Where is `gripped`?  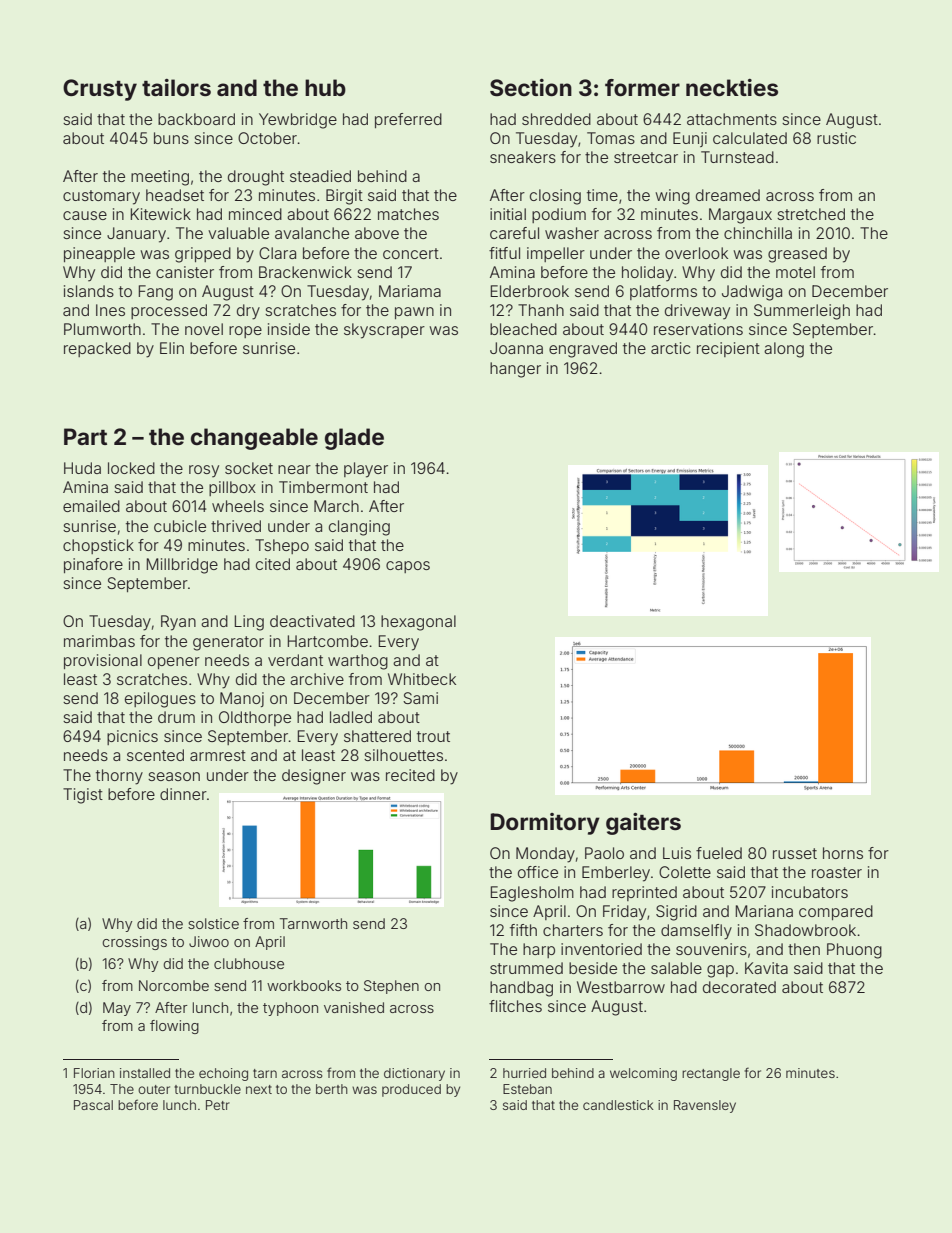 gripped is located at coordinates (203, 255).
